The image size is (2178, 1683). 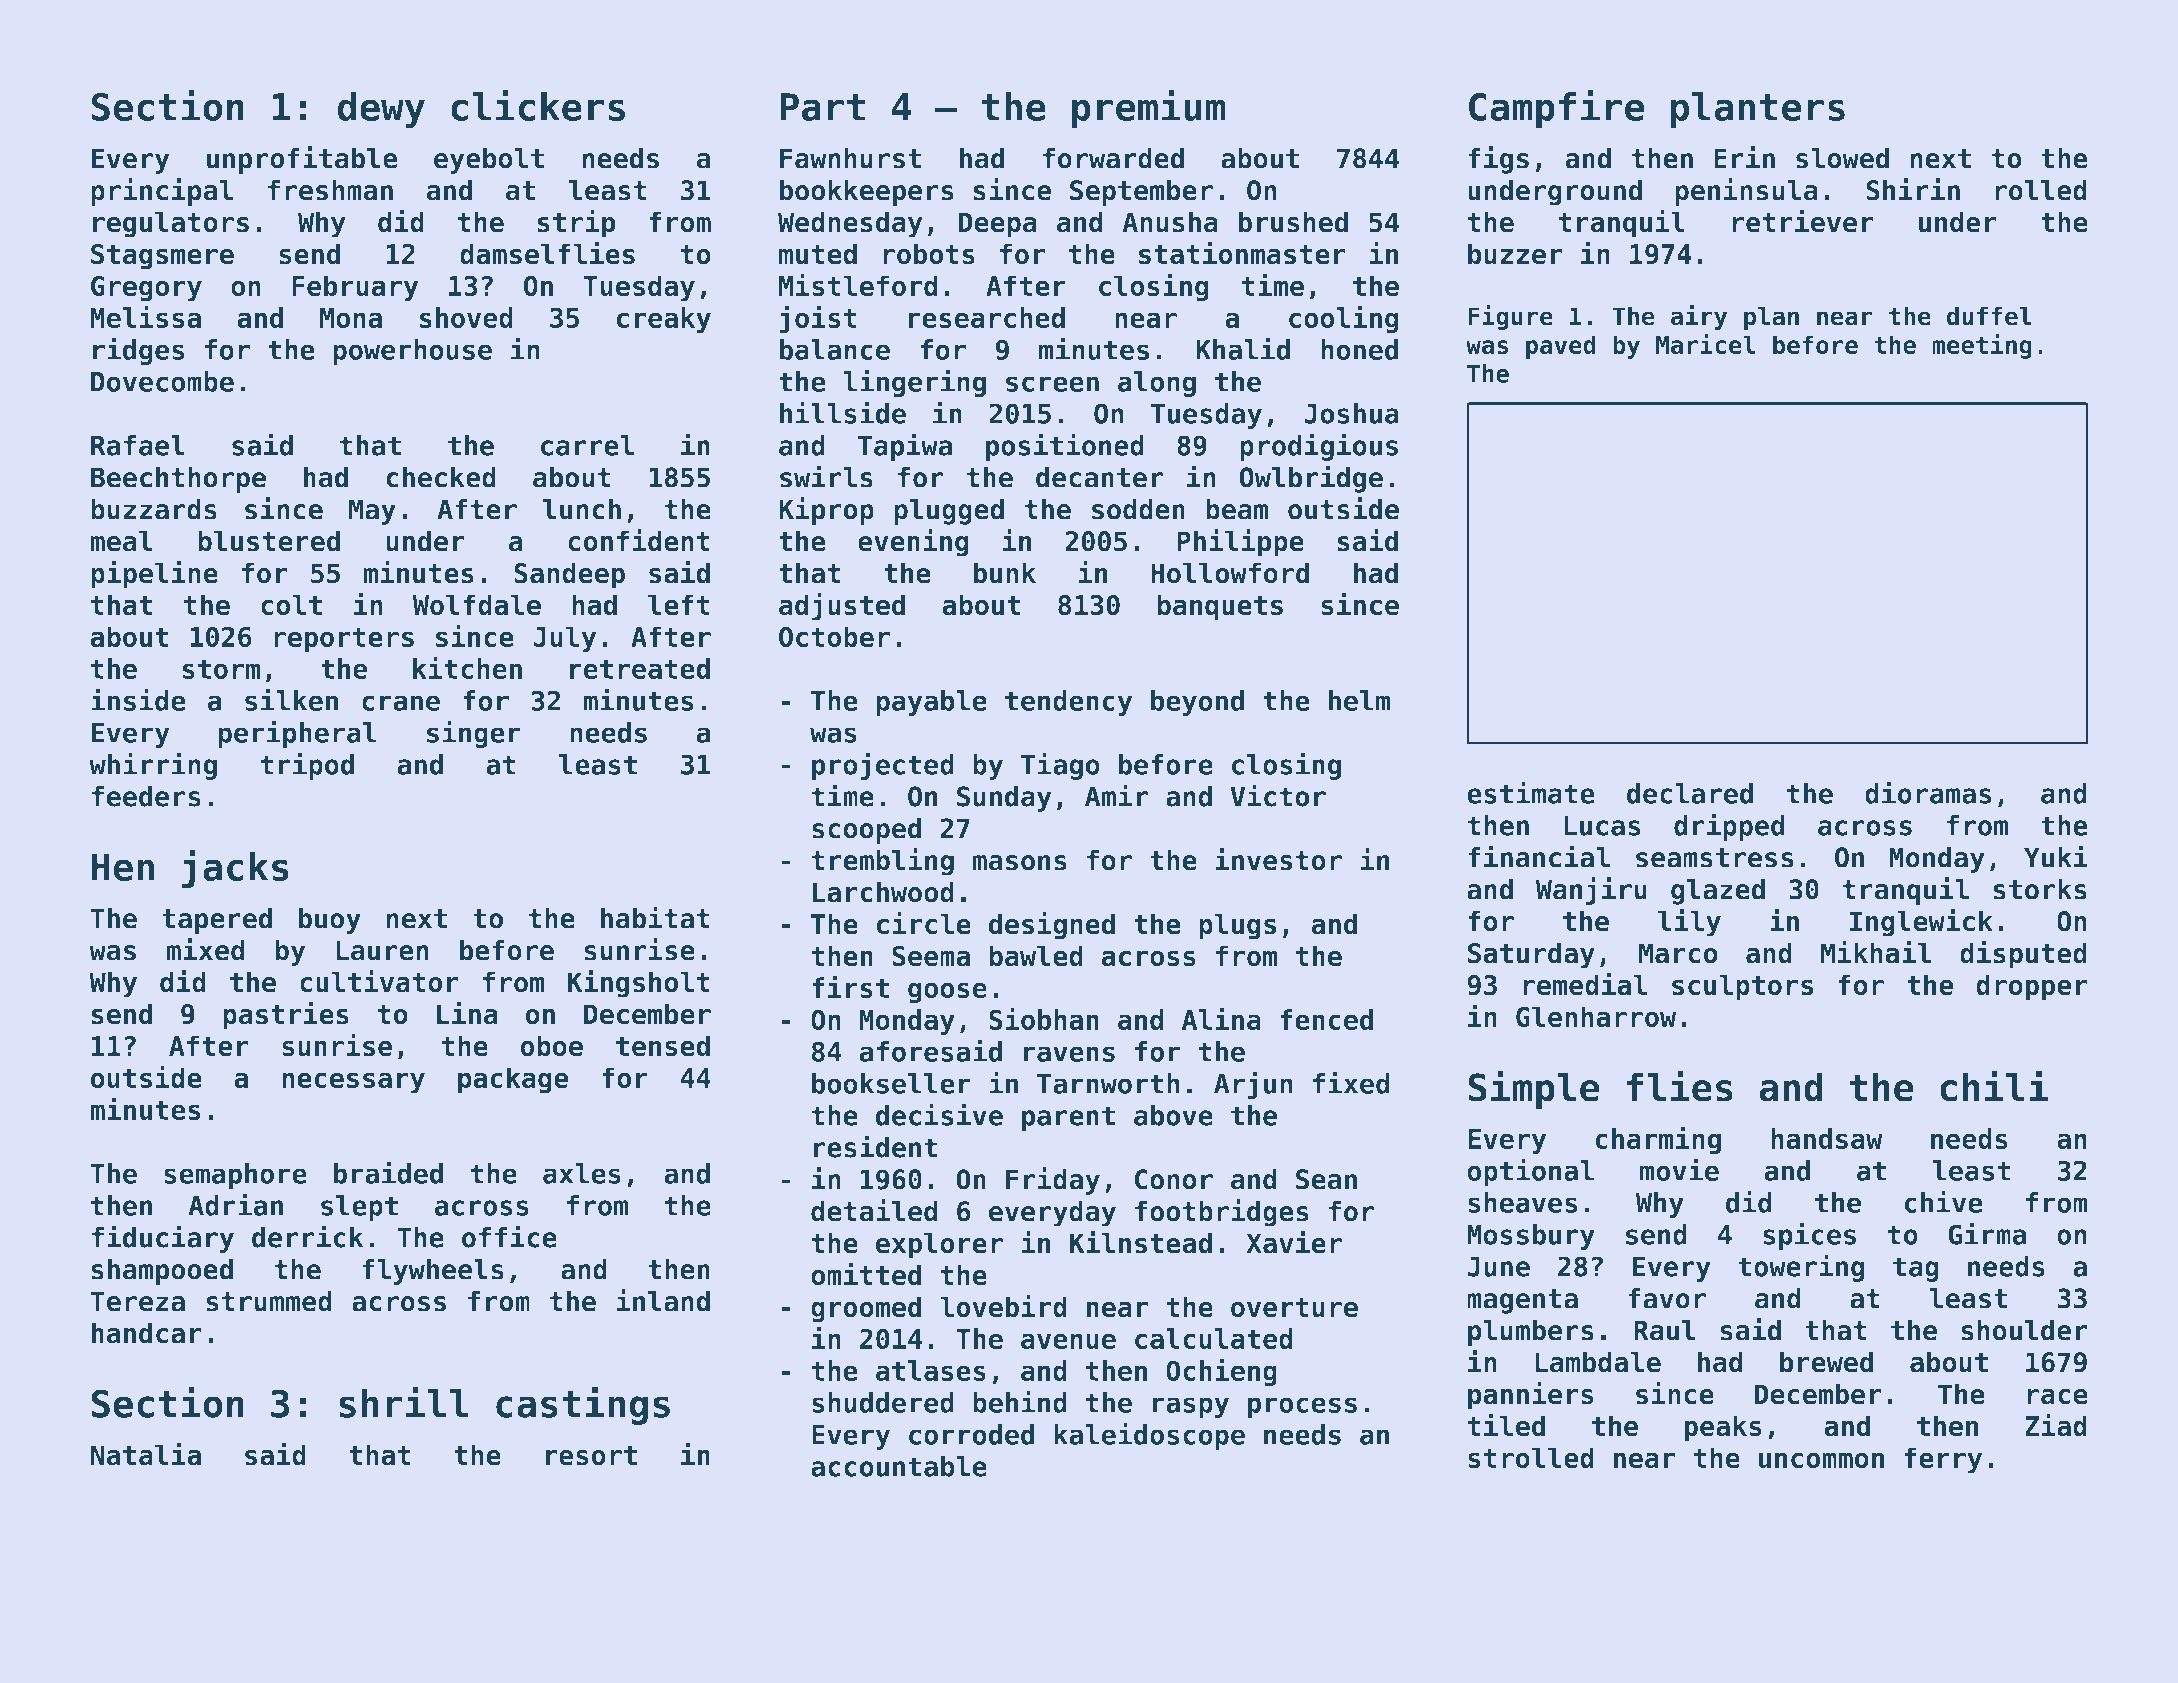 What do you see at coordinates (899, 1466) in the page?
I see `accountable` at bounding box center [899, 1466].
